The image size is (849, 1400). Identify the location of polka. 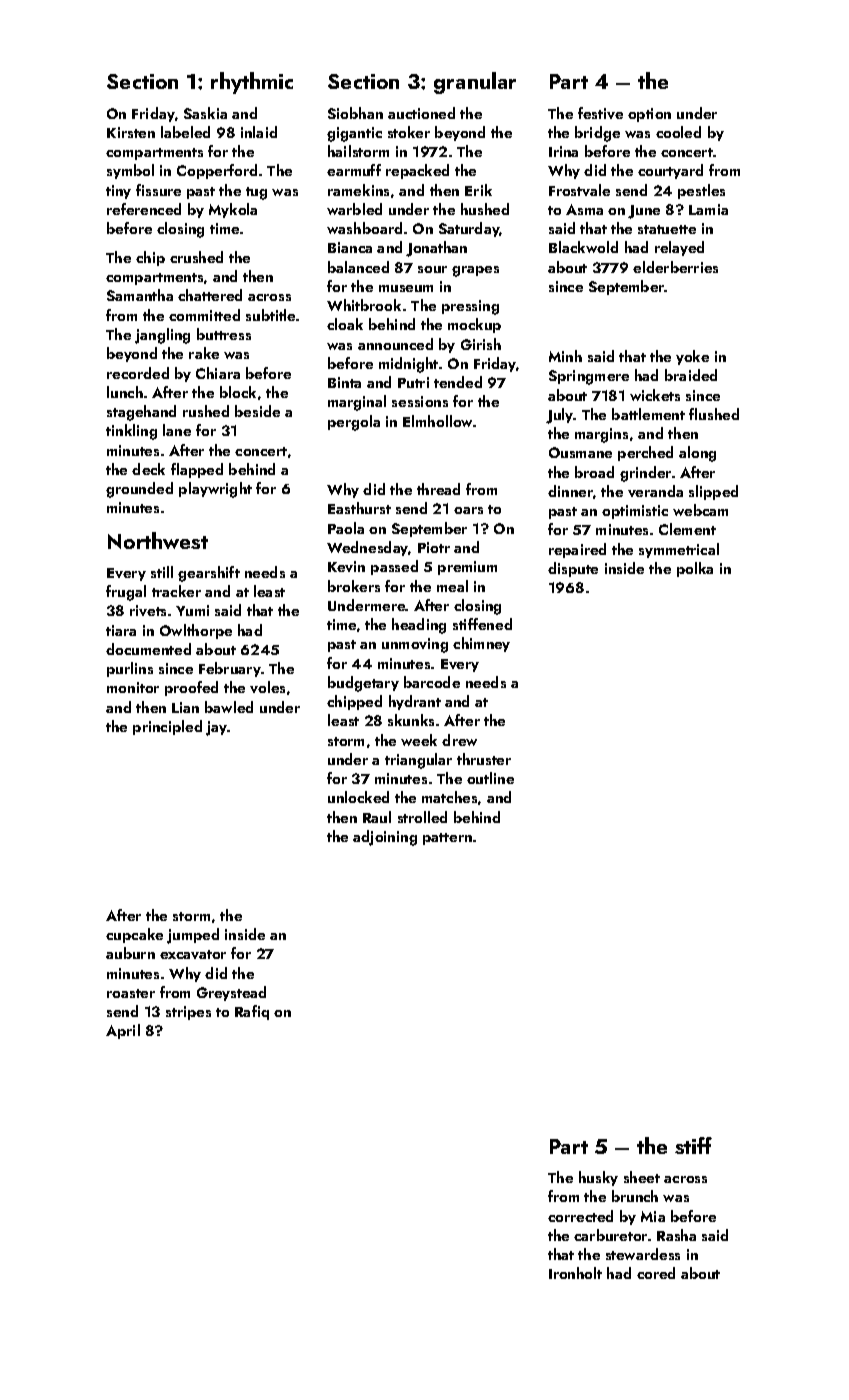
(695, 569).
